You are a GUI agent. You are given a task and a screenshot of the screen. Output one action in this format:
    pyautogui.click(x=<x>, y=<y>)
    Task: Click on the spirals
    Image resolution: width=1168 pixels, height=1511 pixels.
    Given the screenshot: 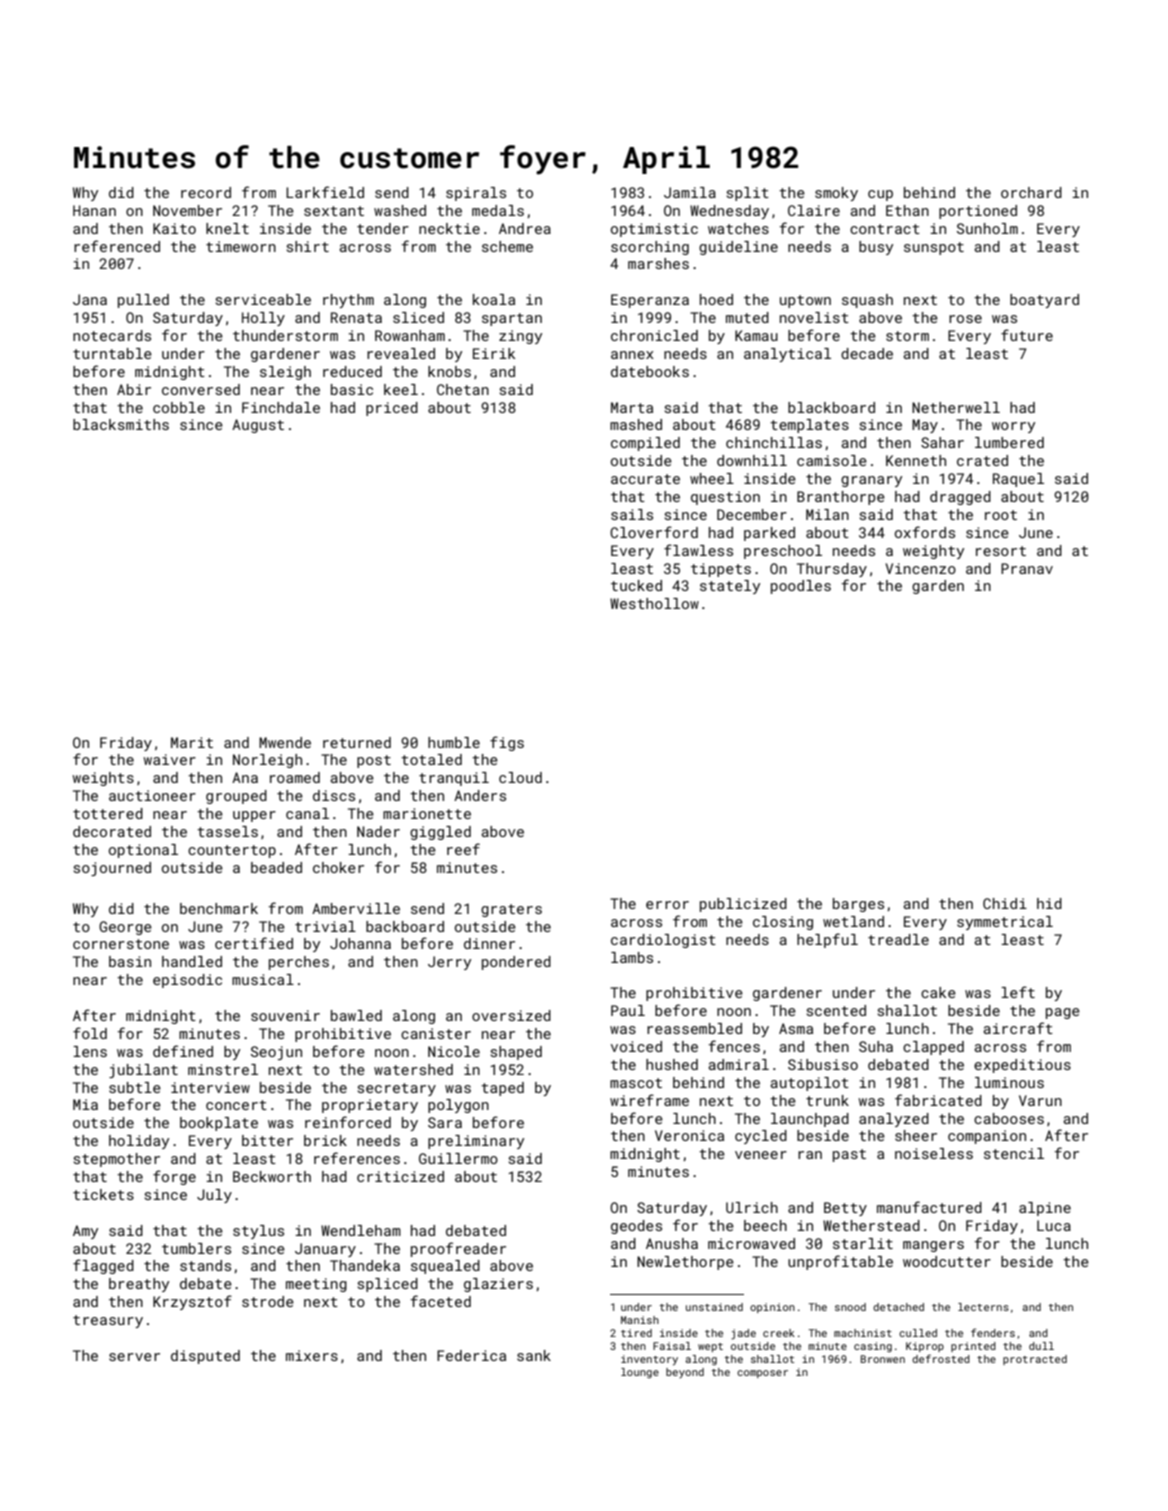 What is the action you would take?
    pyautogui.click(x=476, y=194)
